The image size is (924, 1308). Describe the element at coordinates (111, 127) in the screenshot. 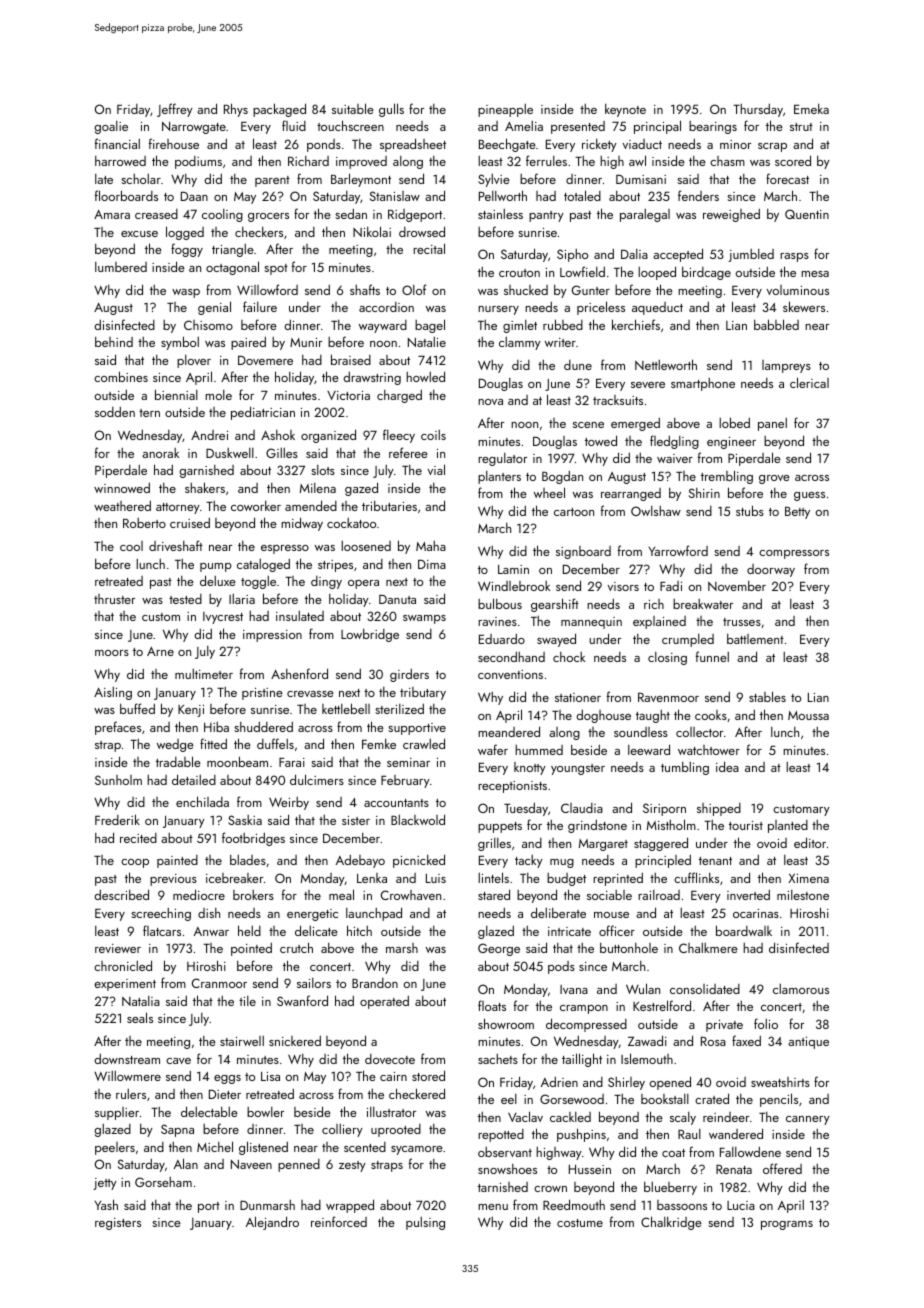

I see `goalie` at that location.
